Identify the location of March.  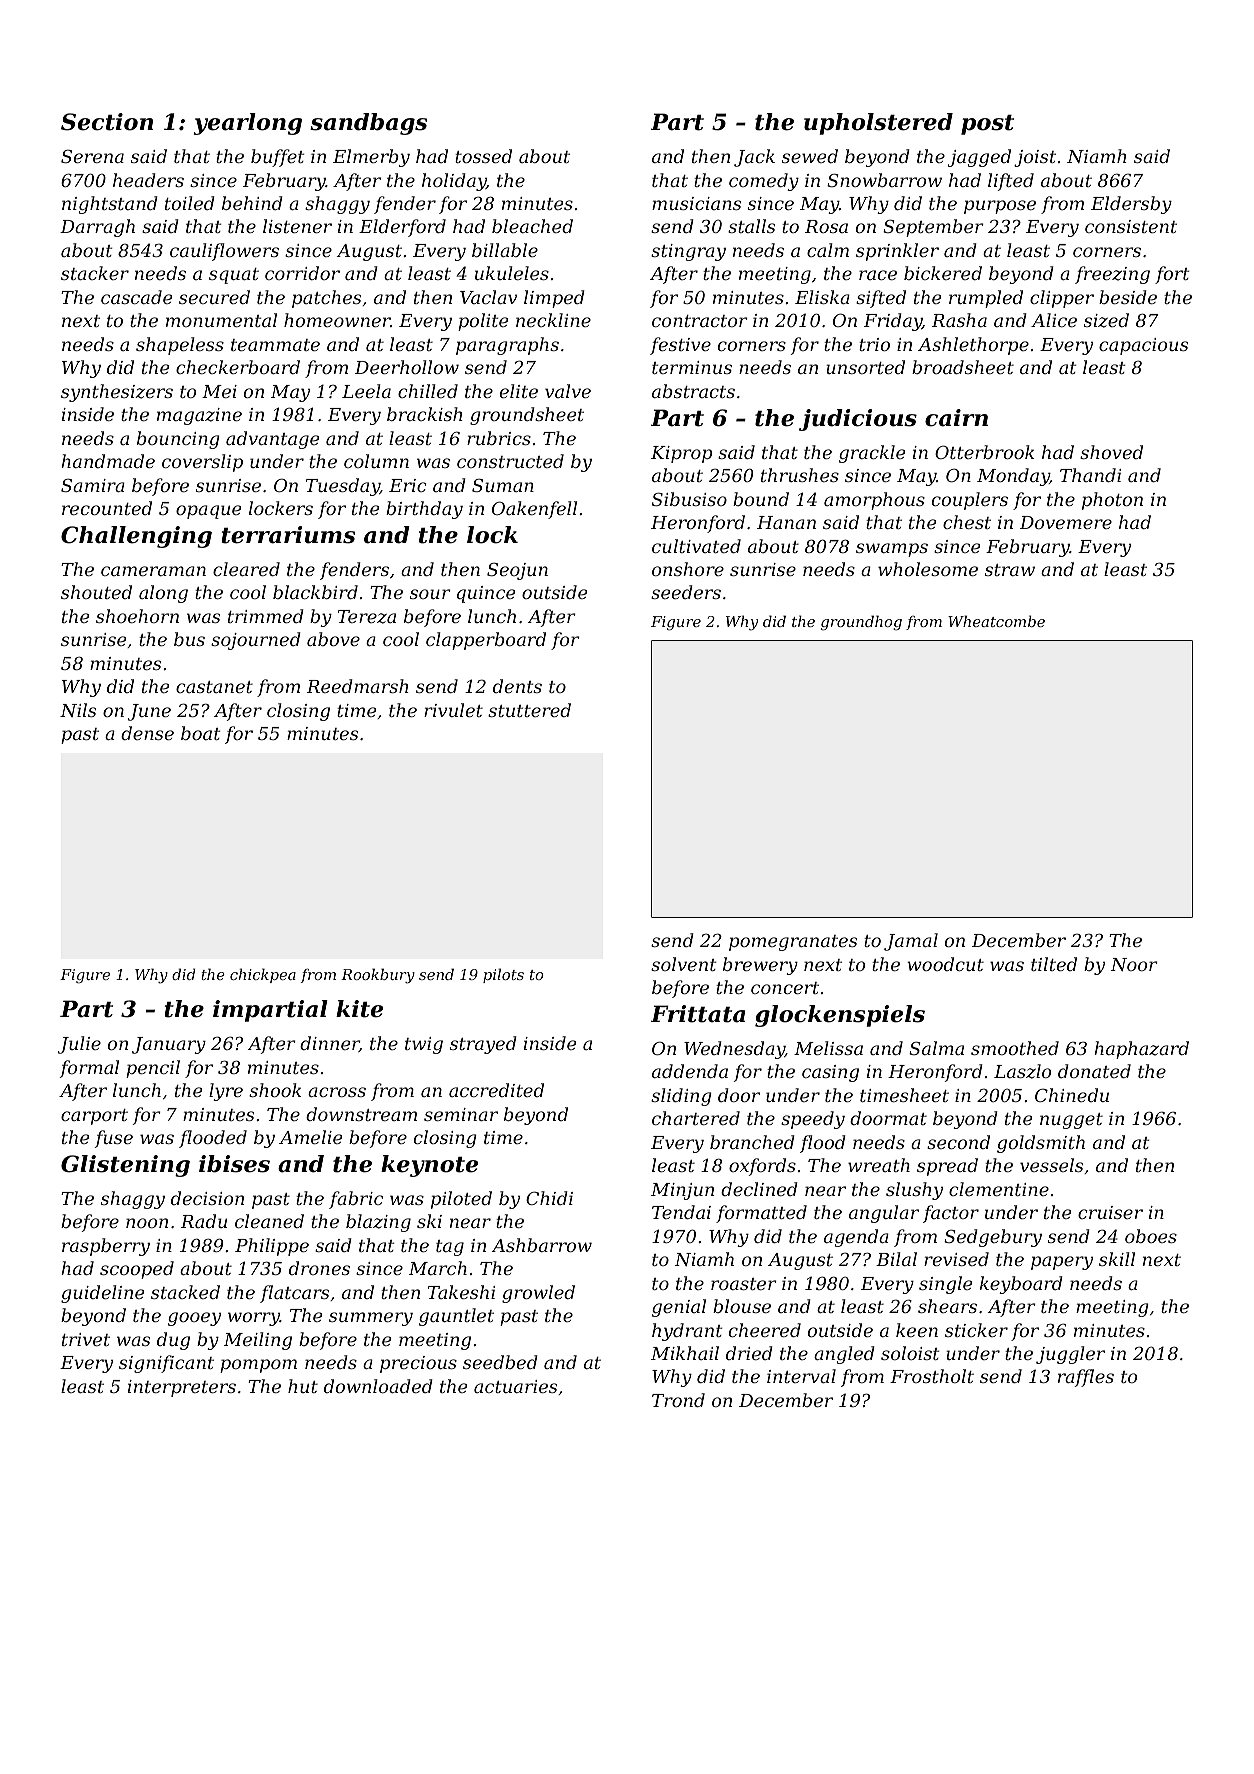
(438, 1268).
